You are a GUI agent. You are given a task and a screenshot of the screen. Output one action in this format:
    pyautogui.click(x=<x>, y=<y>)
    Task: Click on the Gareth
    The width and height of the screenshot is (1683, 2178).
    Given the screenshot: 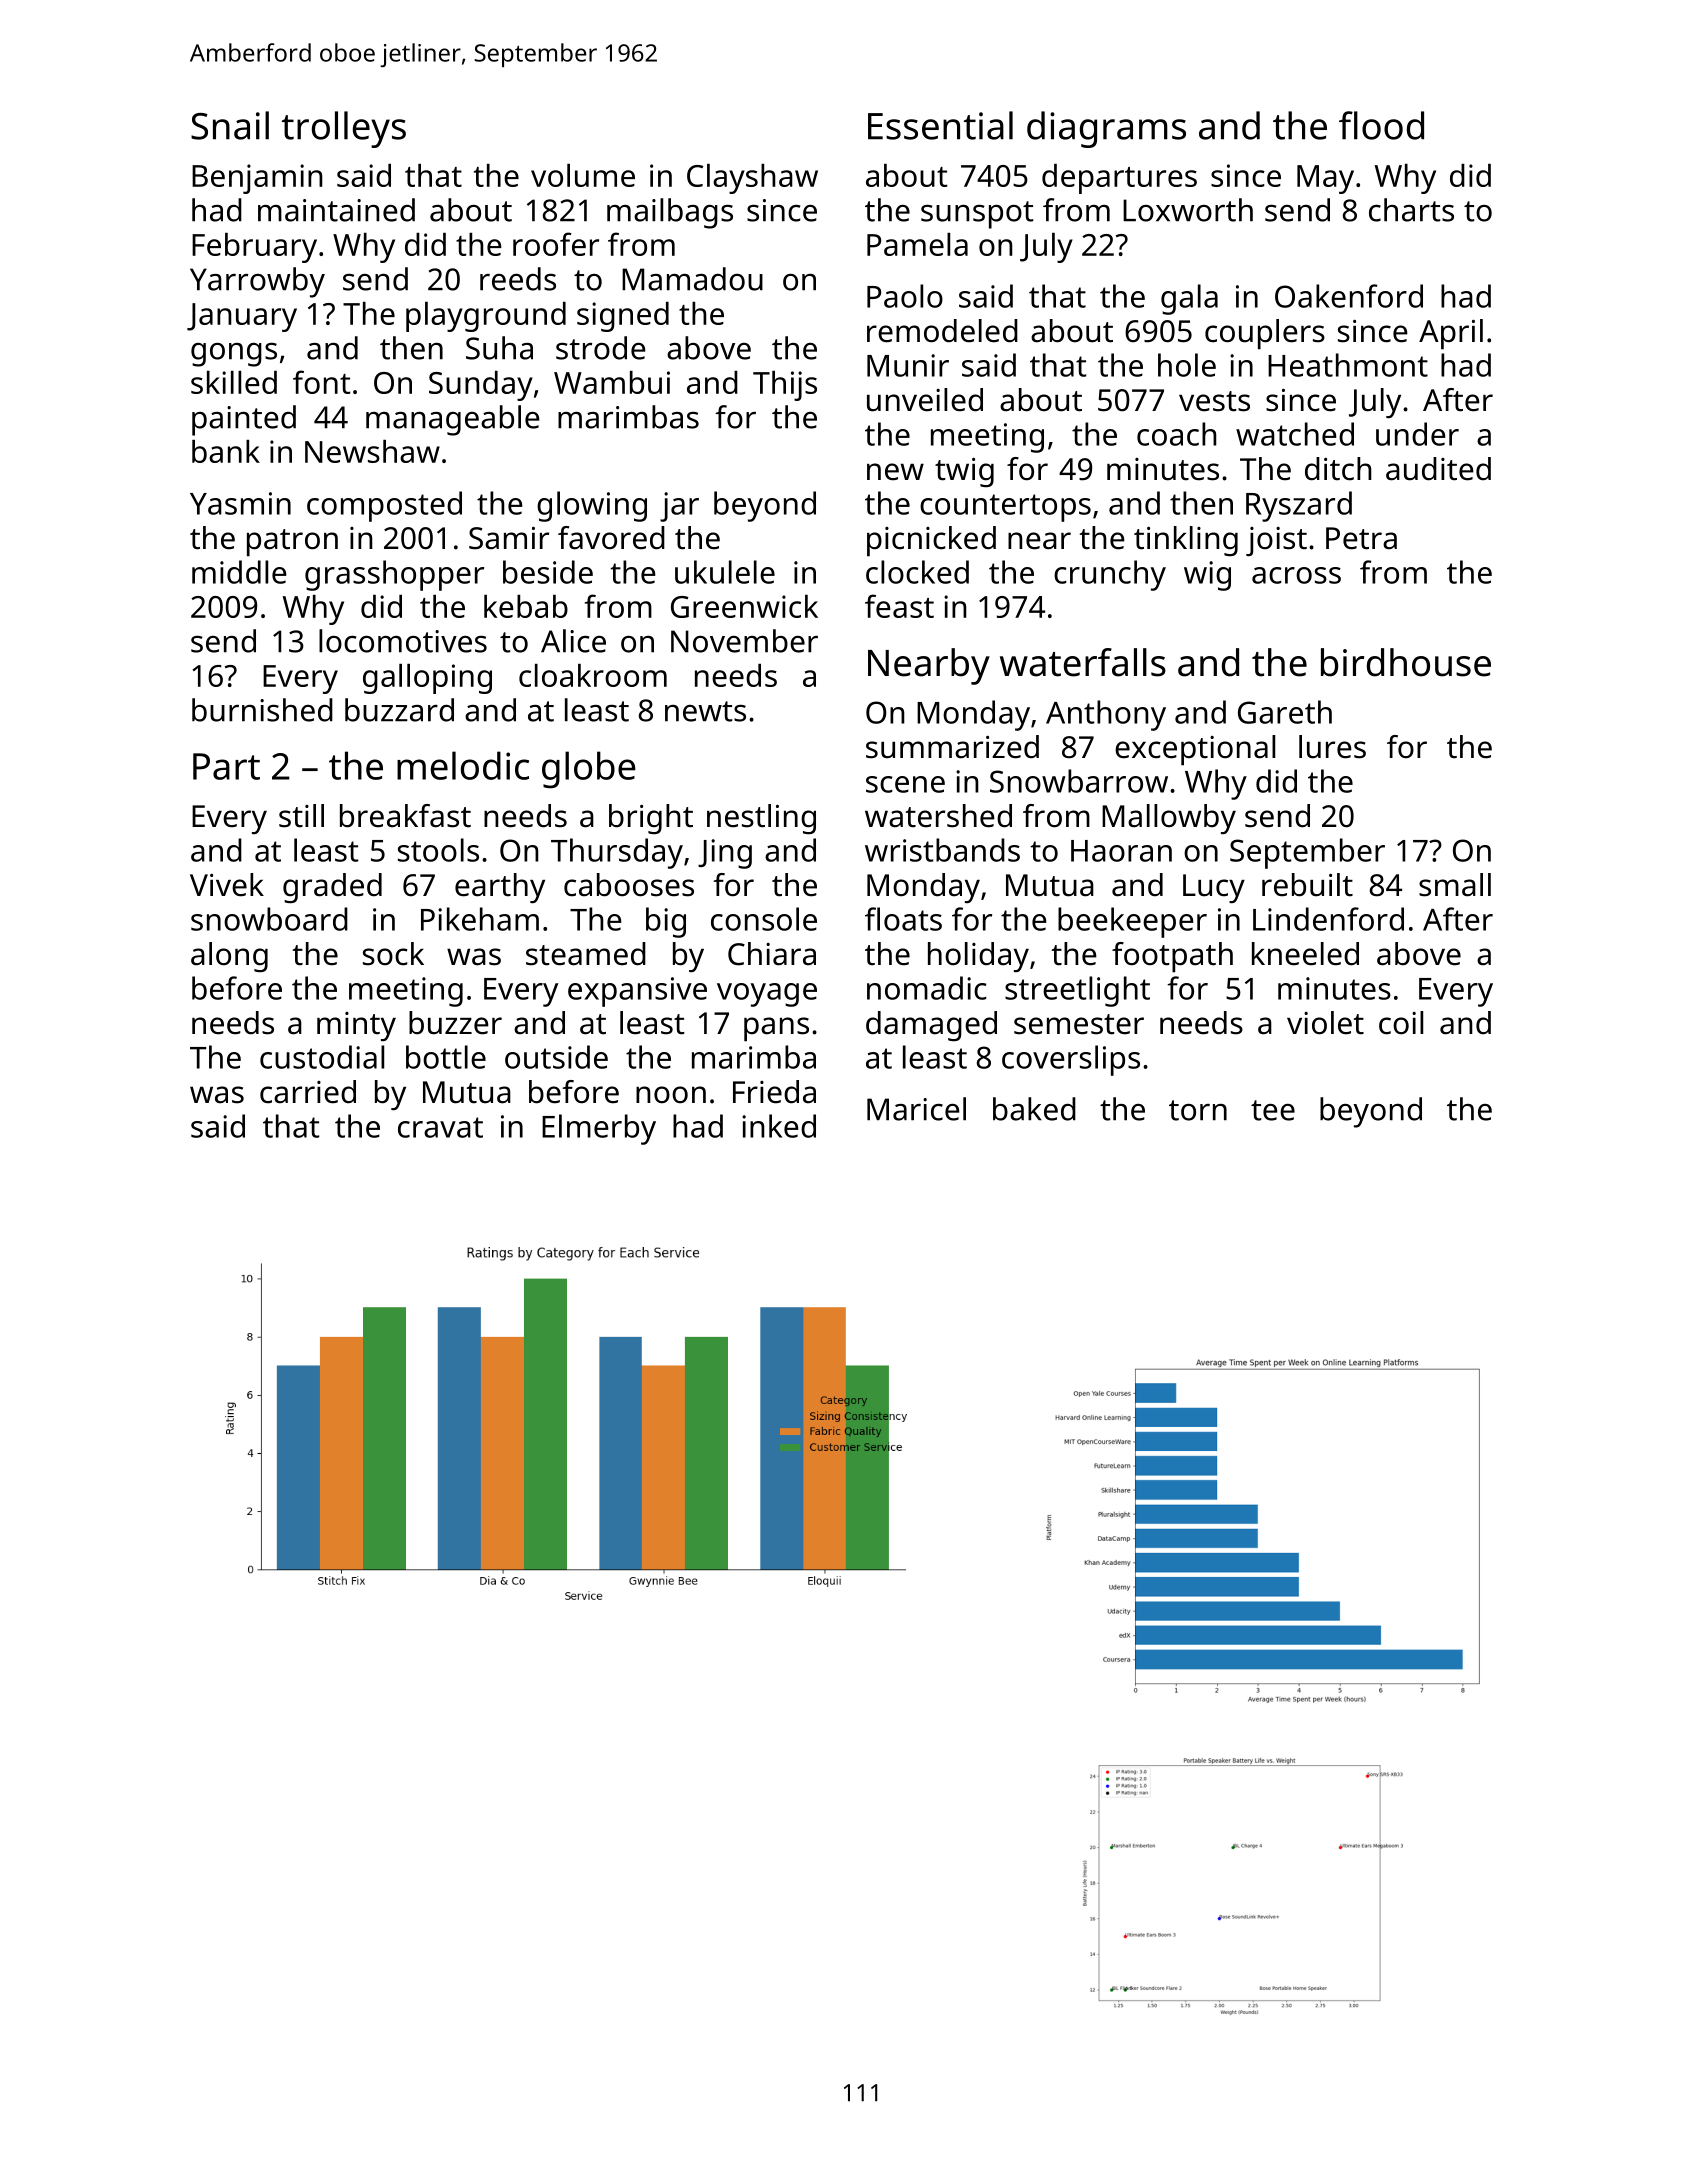 What is the action you would take?
    pyautogui.click(x=1285, y=712)
